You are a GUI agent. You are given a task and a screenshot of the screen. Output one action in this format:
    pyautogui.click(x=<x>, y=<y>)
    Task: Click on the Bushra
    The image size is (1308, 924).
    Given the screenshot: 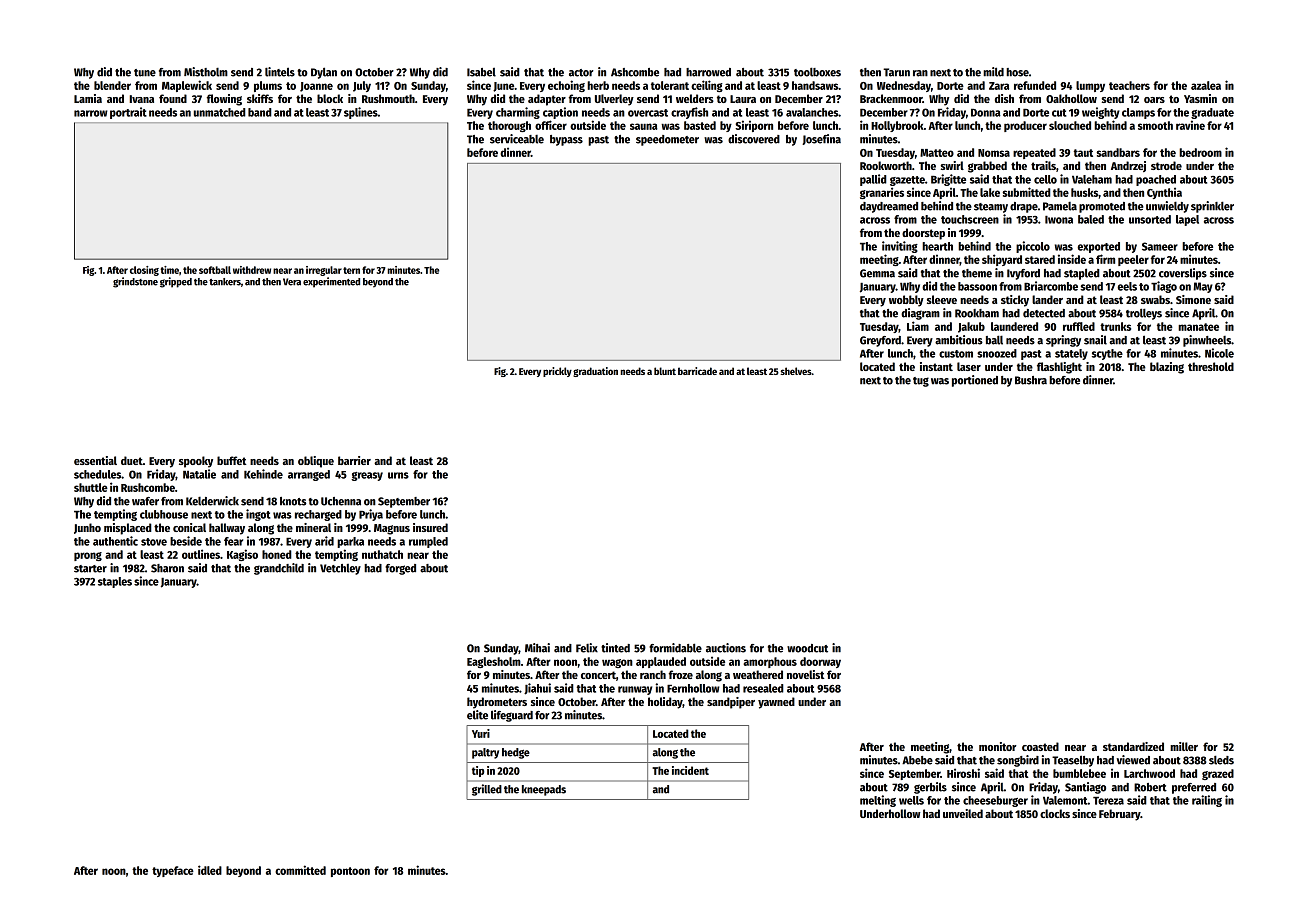 What is the action you would take?
    pyautogui.click(x=1031, y=380)
